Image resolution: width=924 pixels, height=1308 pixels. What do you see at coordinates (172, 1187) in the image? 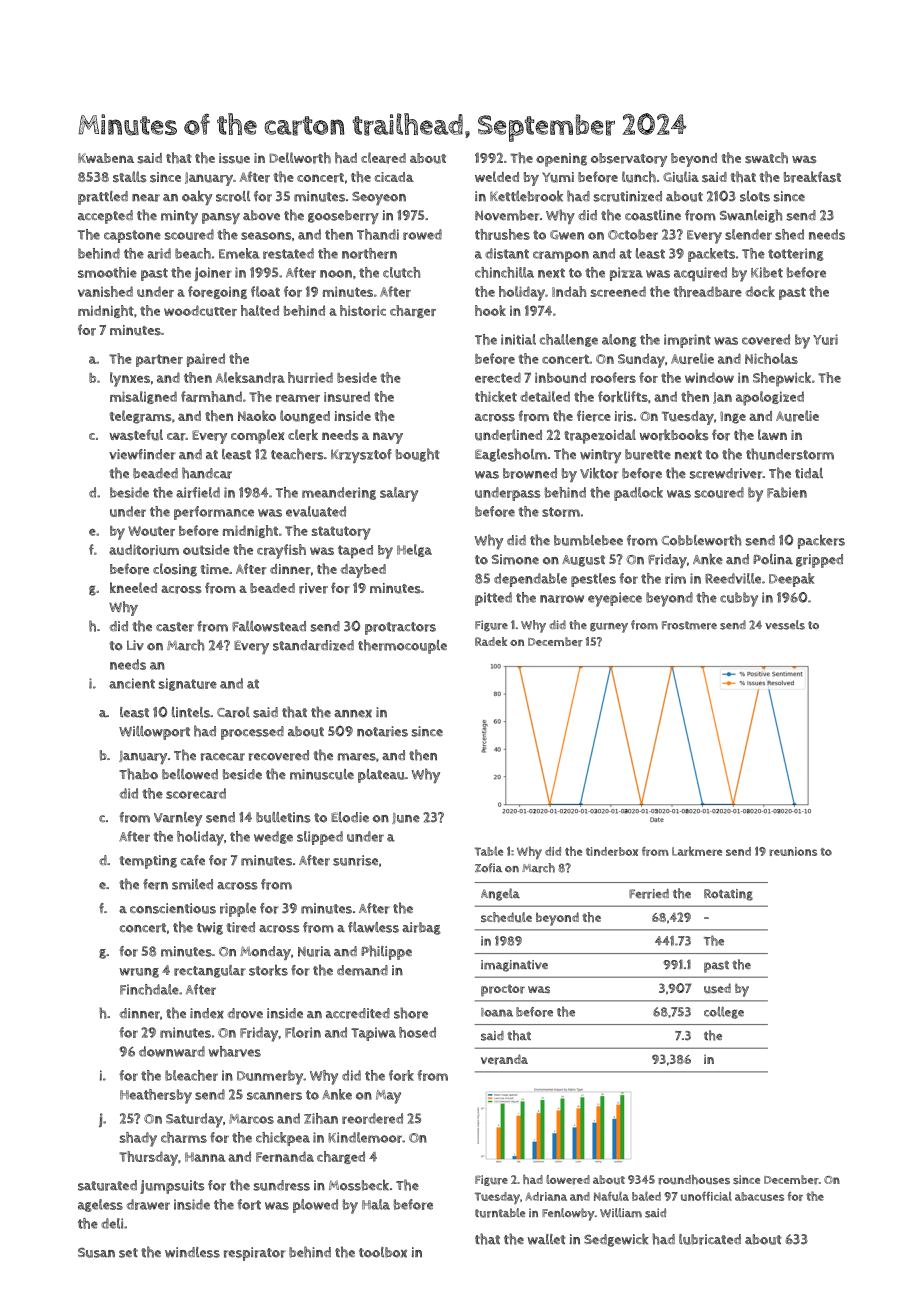
I see `jumpsuits` at bounding box center [172, 1187].
